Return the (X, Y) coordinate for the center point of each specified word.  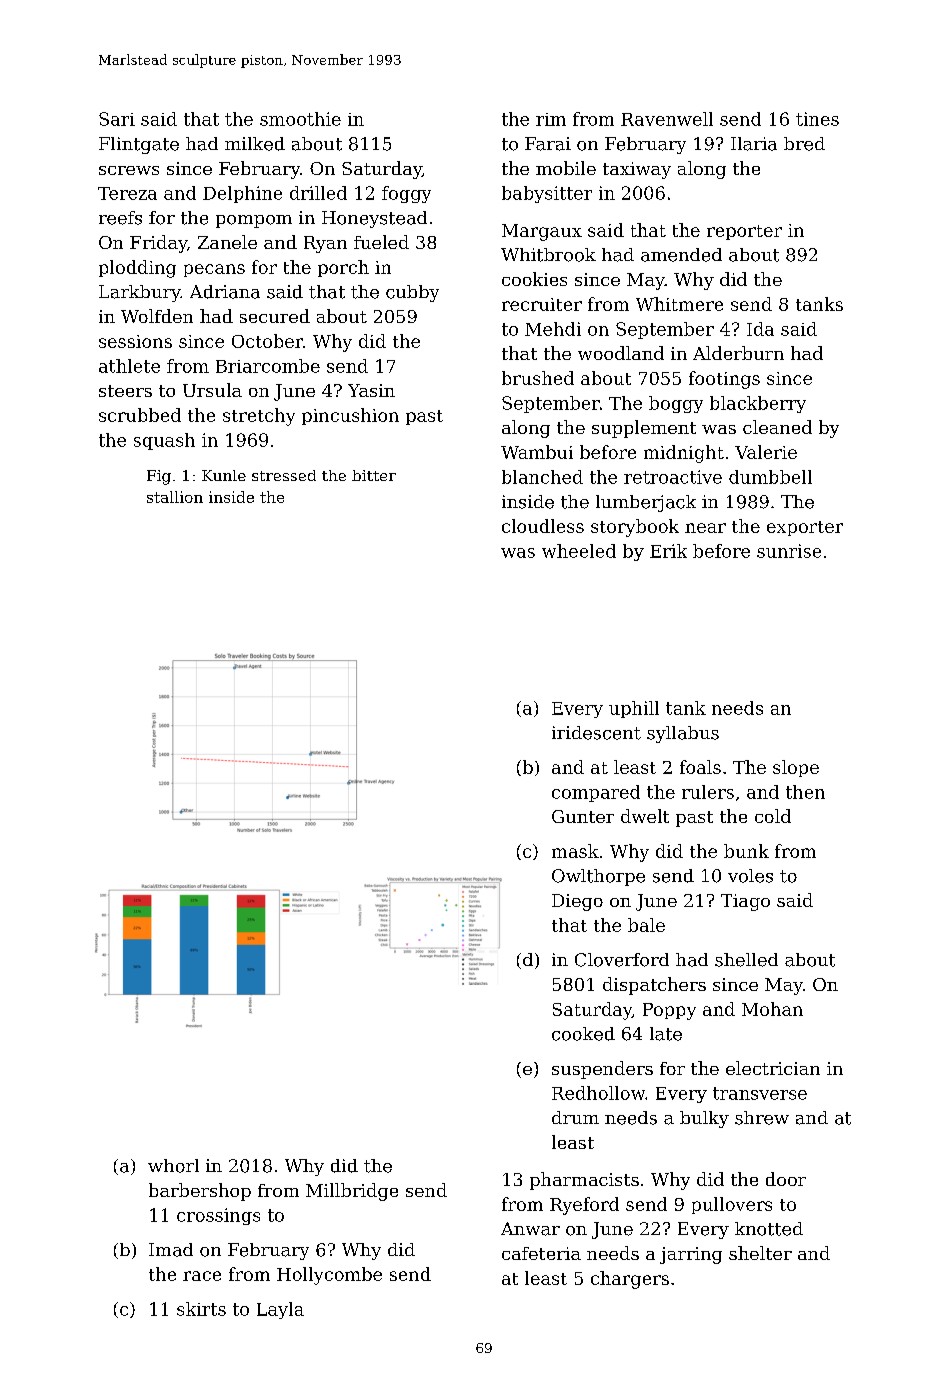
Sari (117, 119)
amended (681, 255)
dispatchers (654, 986)
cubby (412, 293)
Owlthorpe (598, 877)
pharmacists (584, 1181)
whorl (173, 1166)
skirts (201, 1309)
